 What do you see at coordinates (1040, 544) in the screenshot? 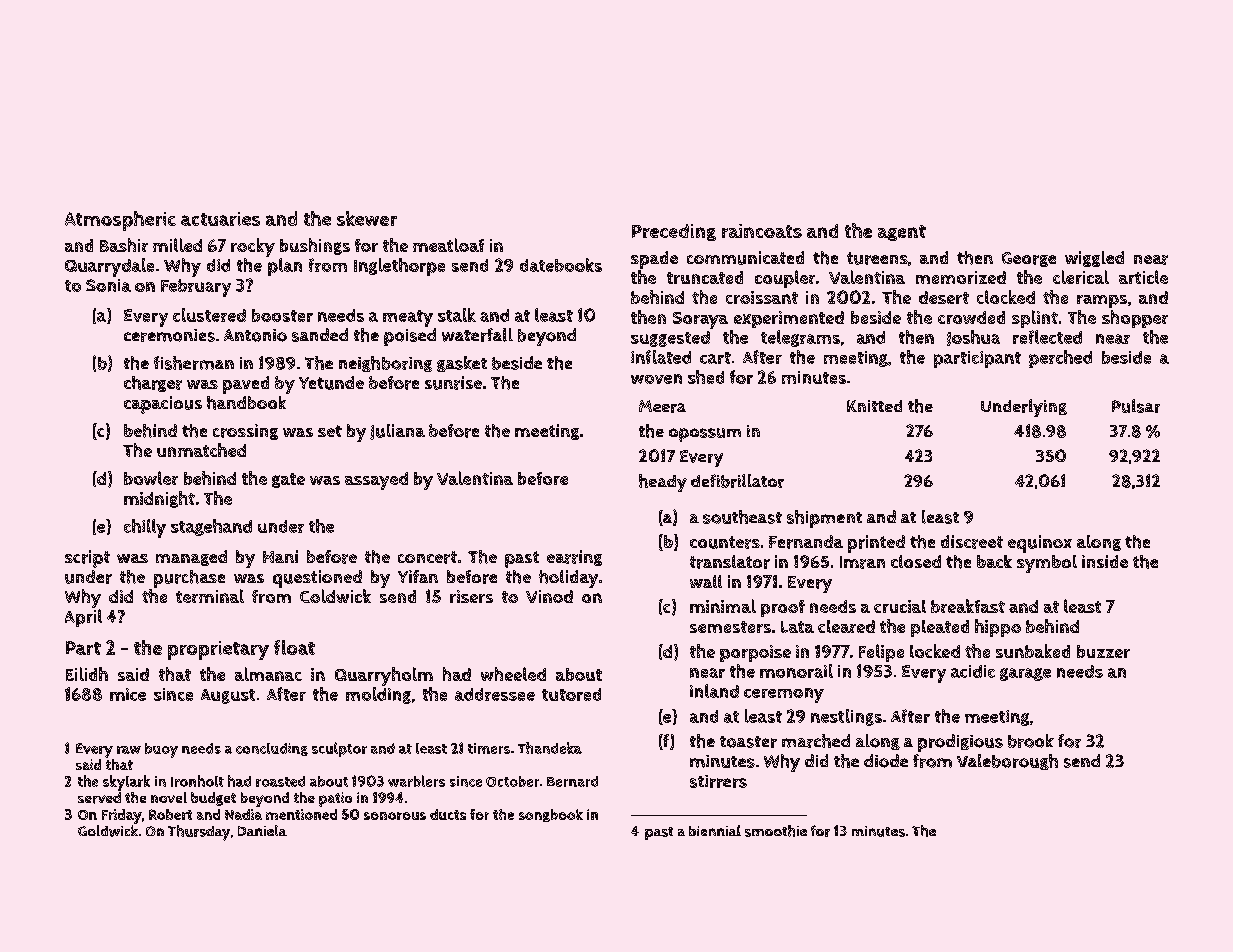
I see `equinox` at bounding box center [1040, 544].
